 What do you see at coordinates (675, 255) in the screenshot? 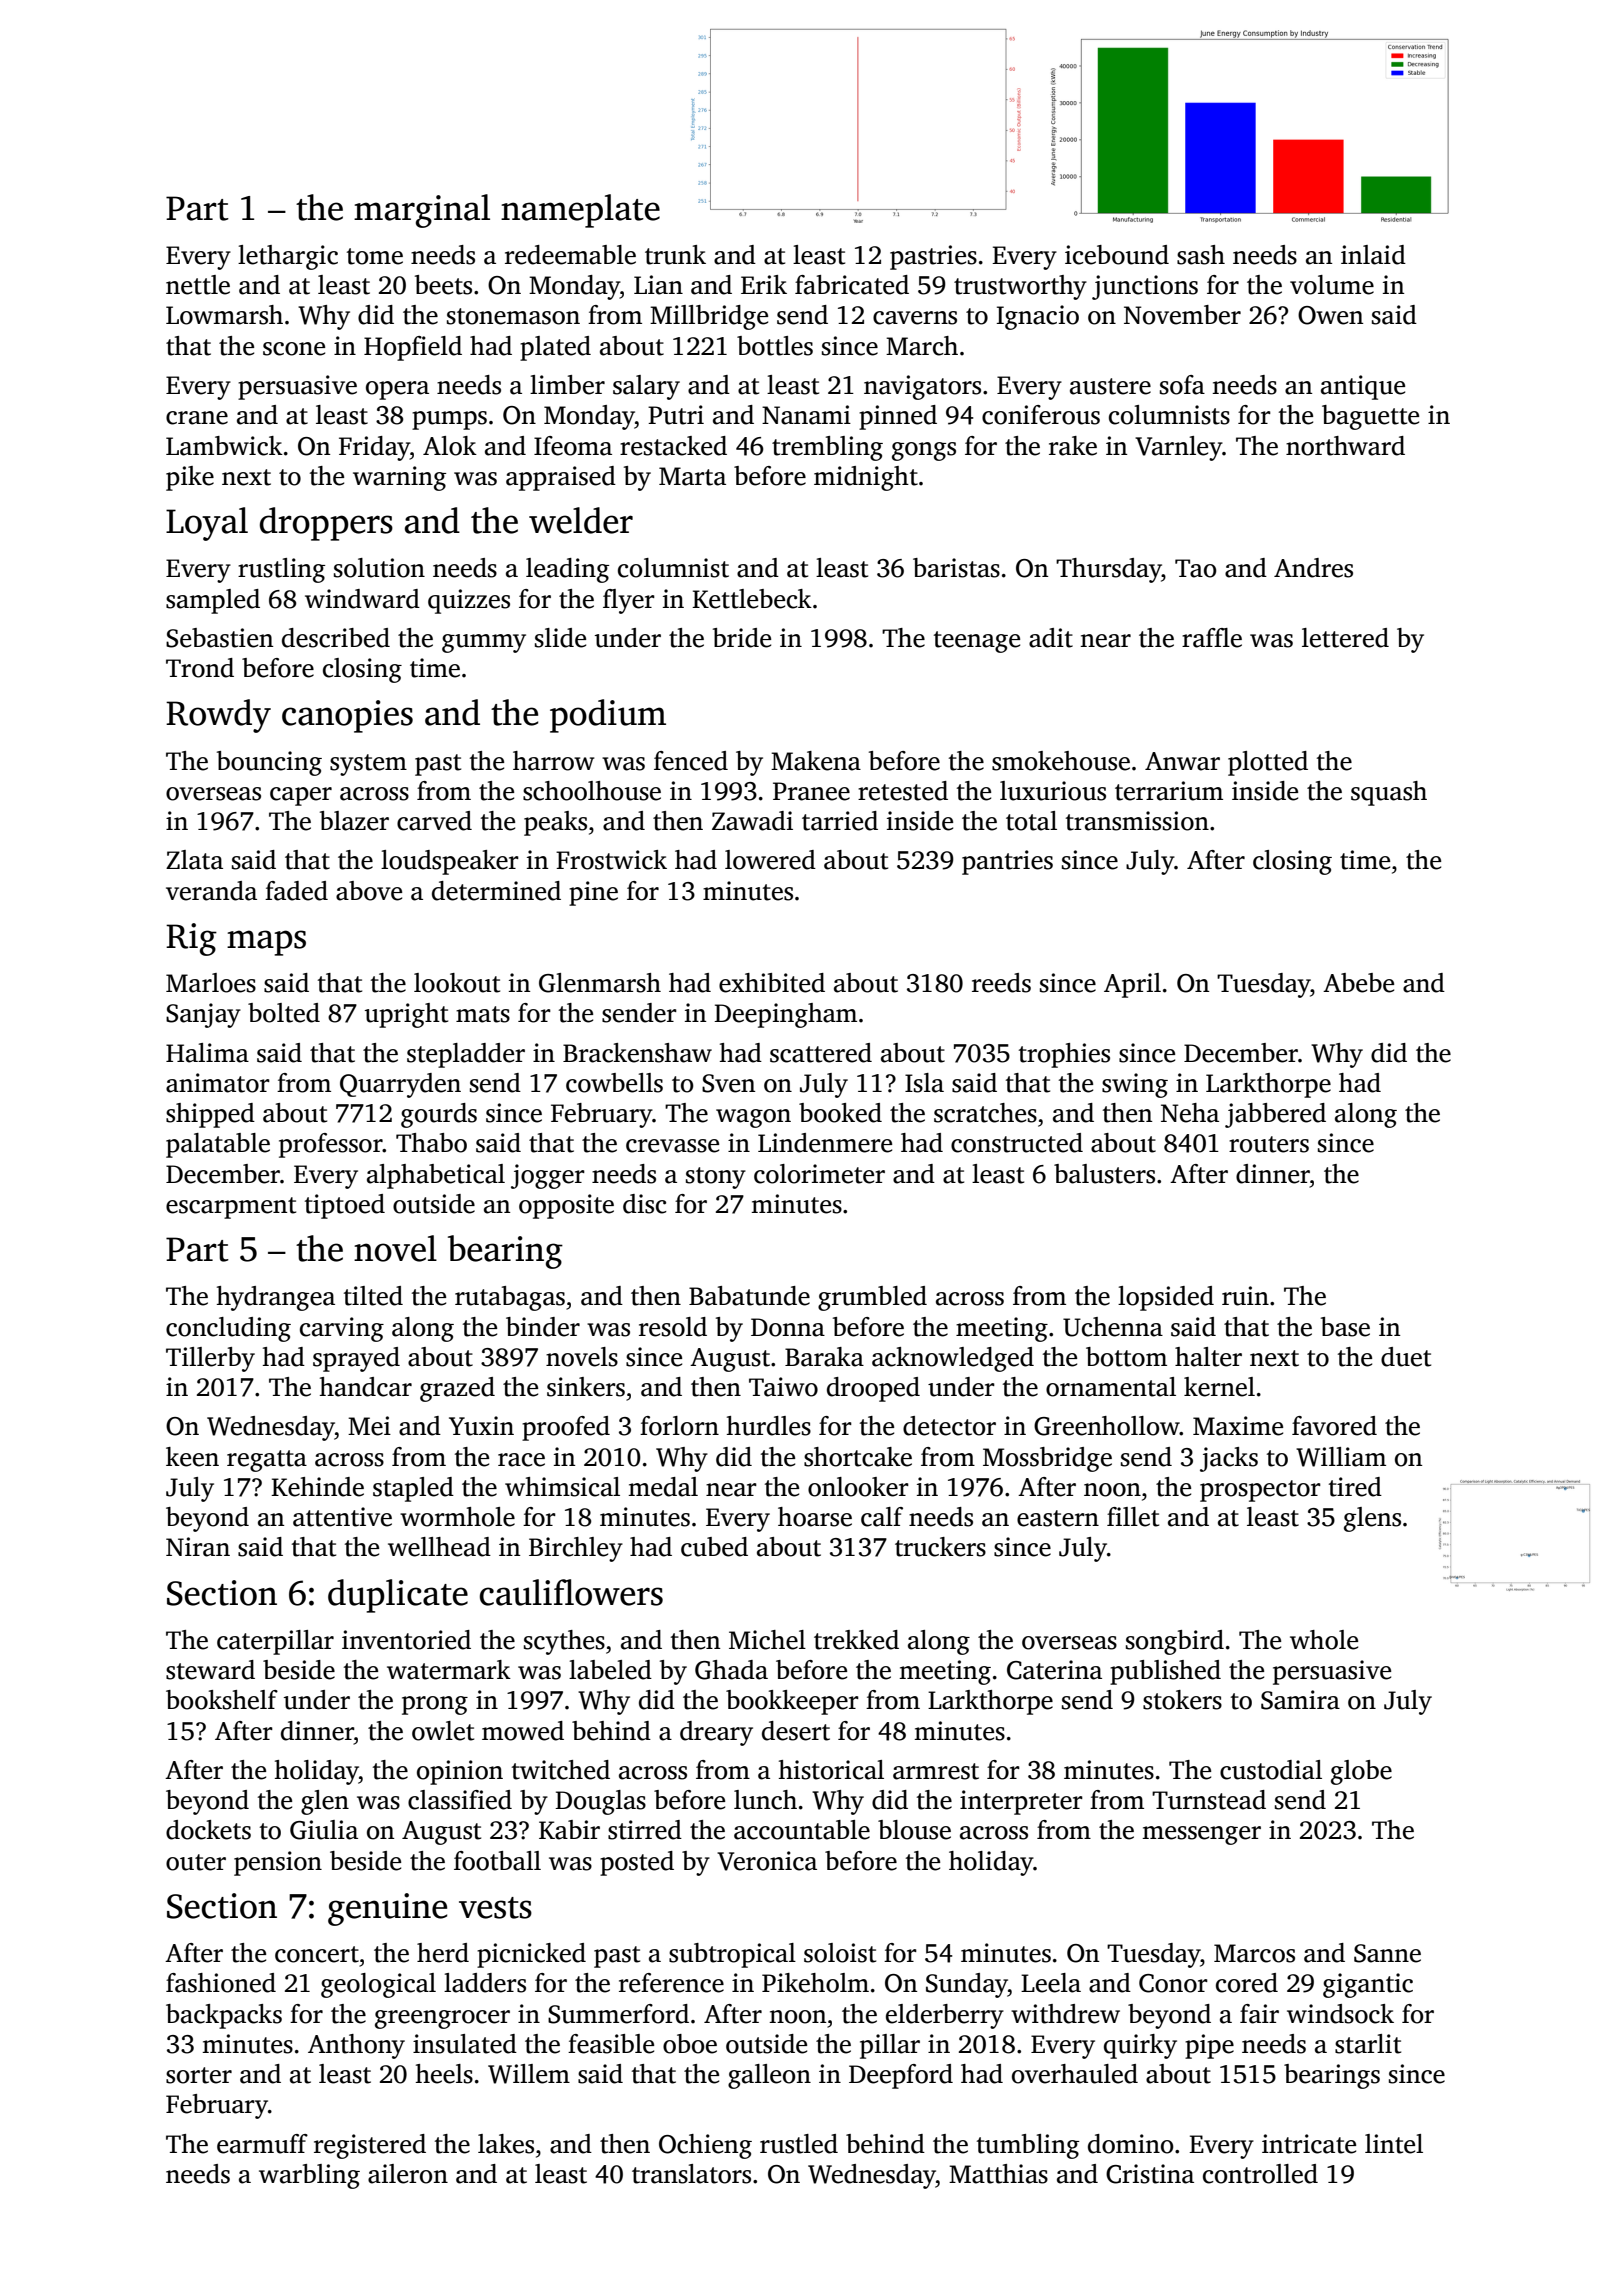
I see `trunk` at bounding box center [675, 255].
